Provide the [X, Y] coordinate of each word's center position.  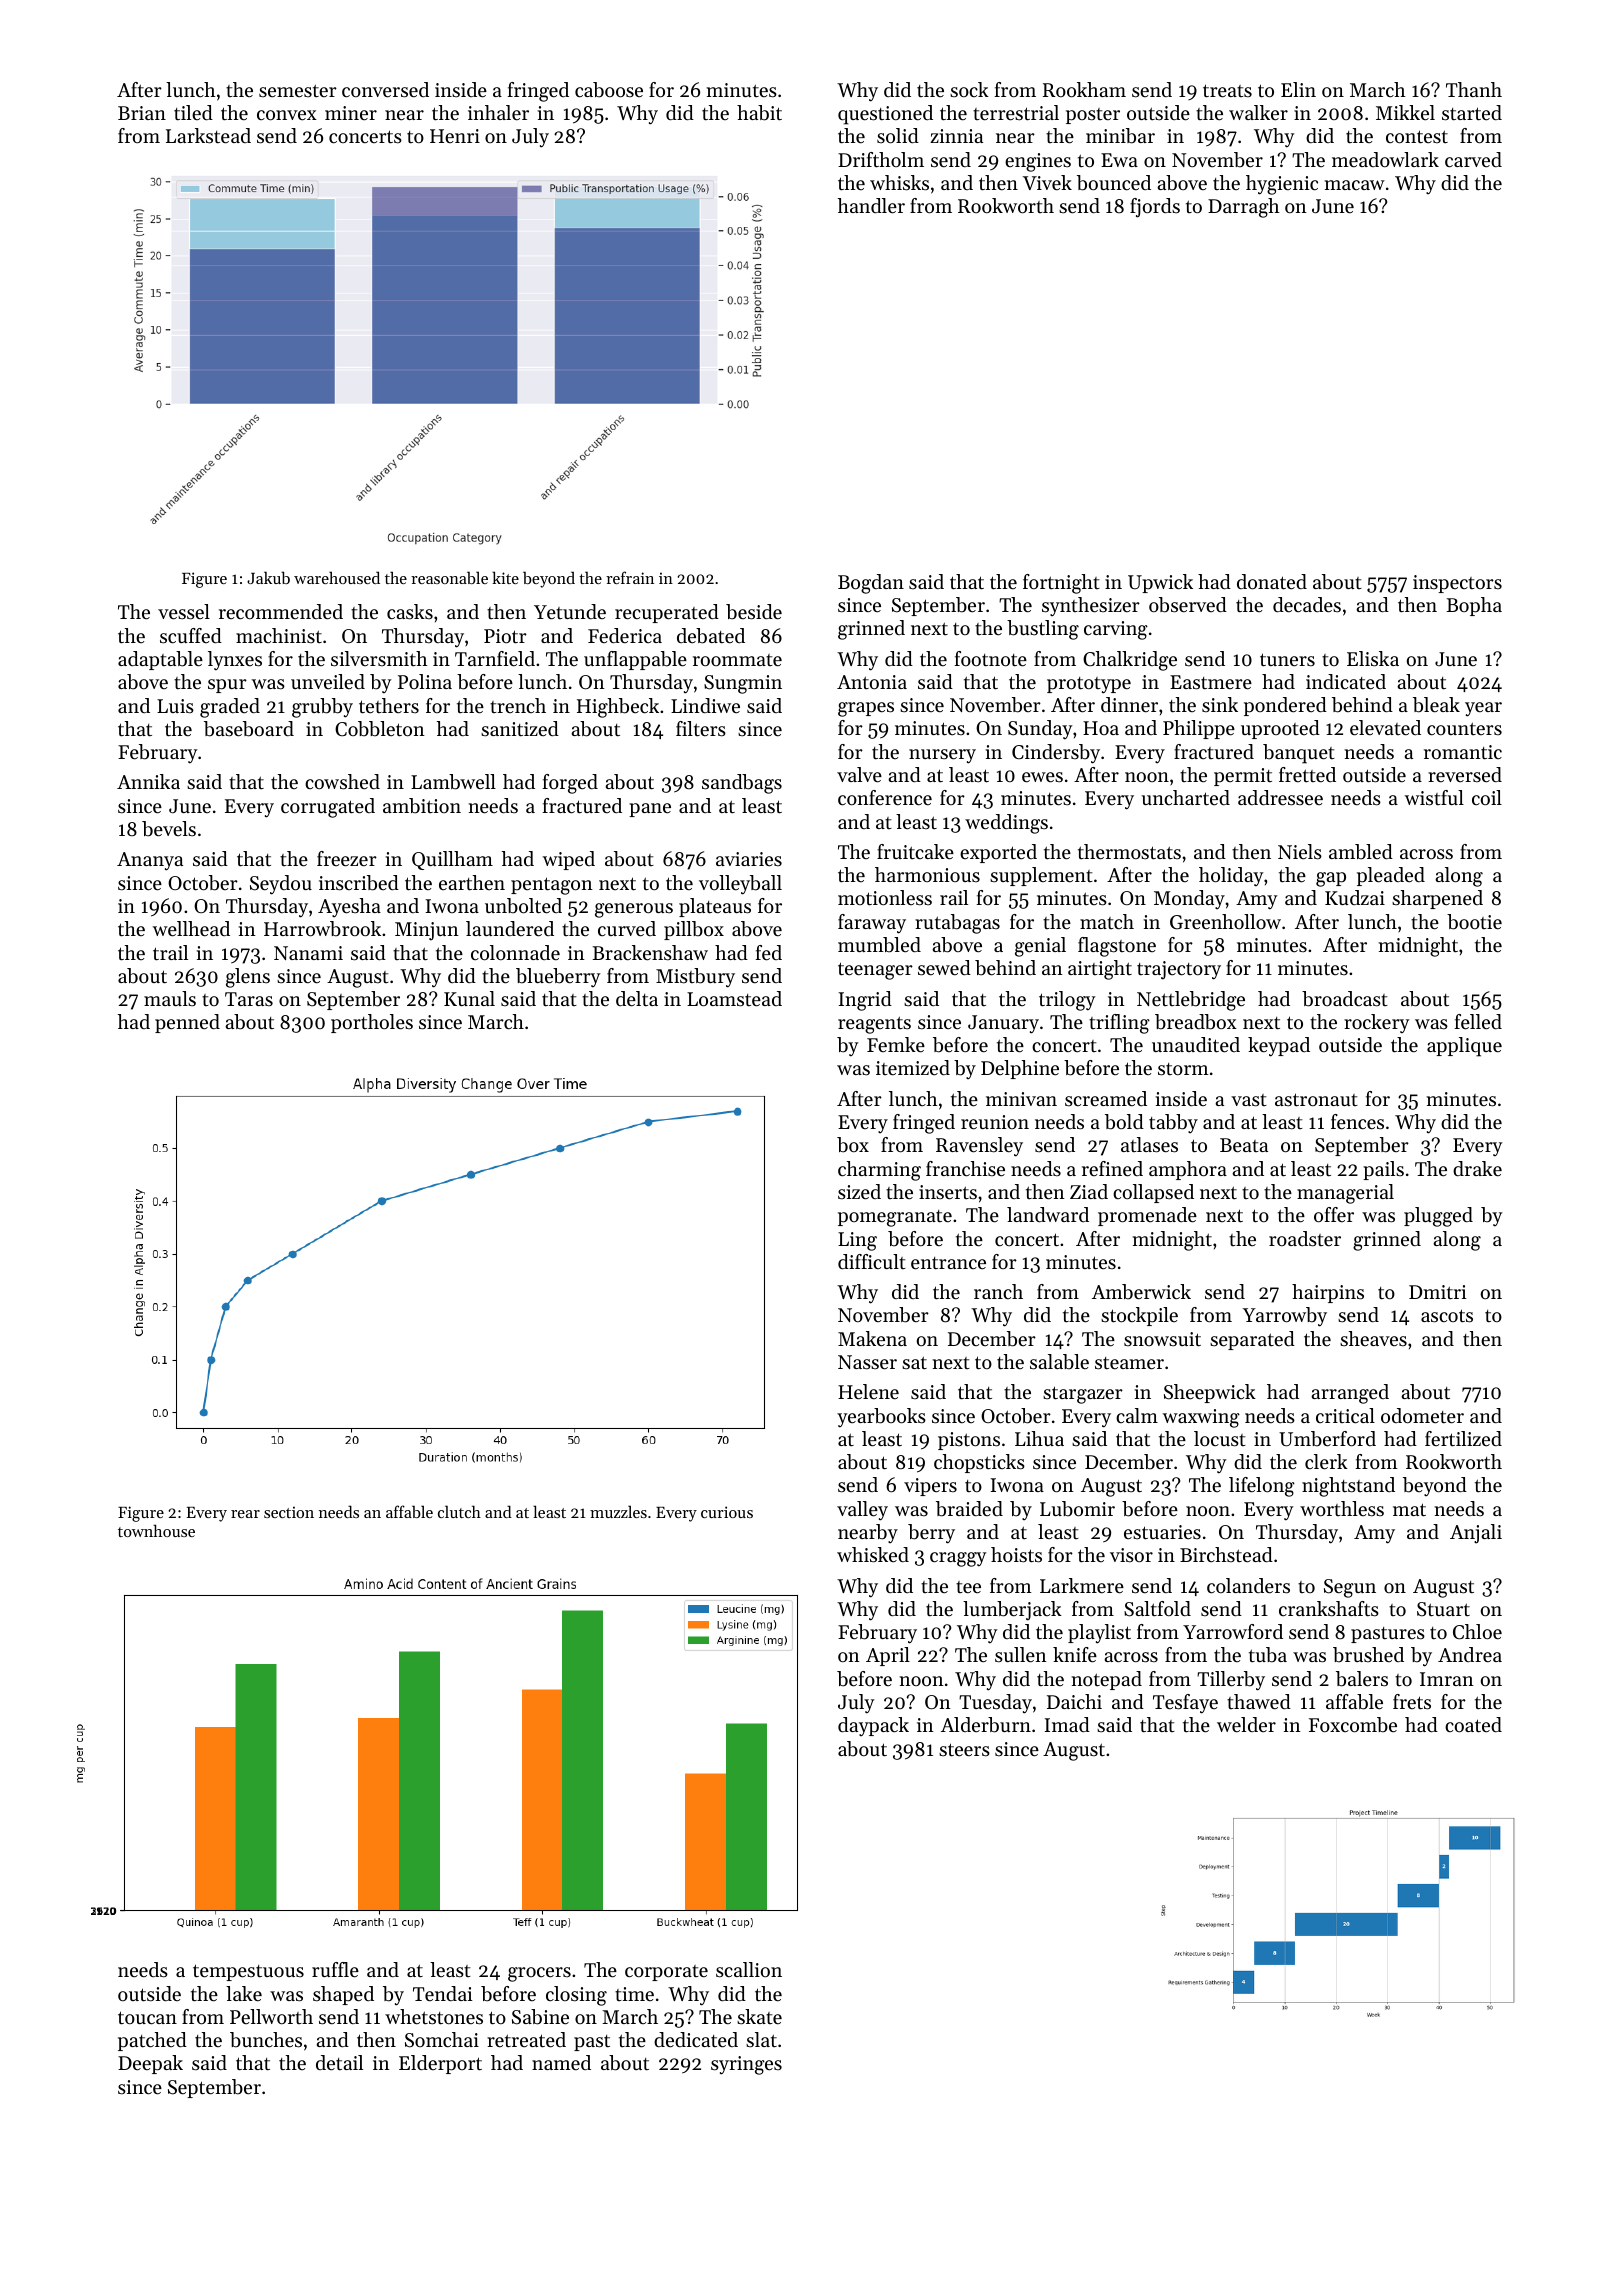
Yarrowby [1285, 1317]
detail [339, 2063]
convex [287, 115]
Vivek [1047, 182]
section [289, 1512]
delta [637, 999]
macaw [1354, 185]
